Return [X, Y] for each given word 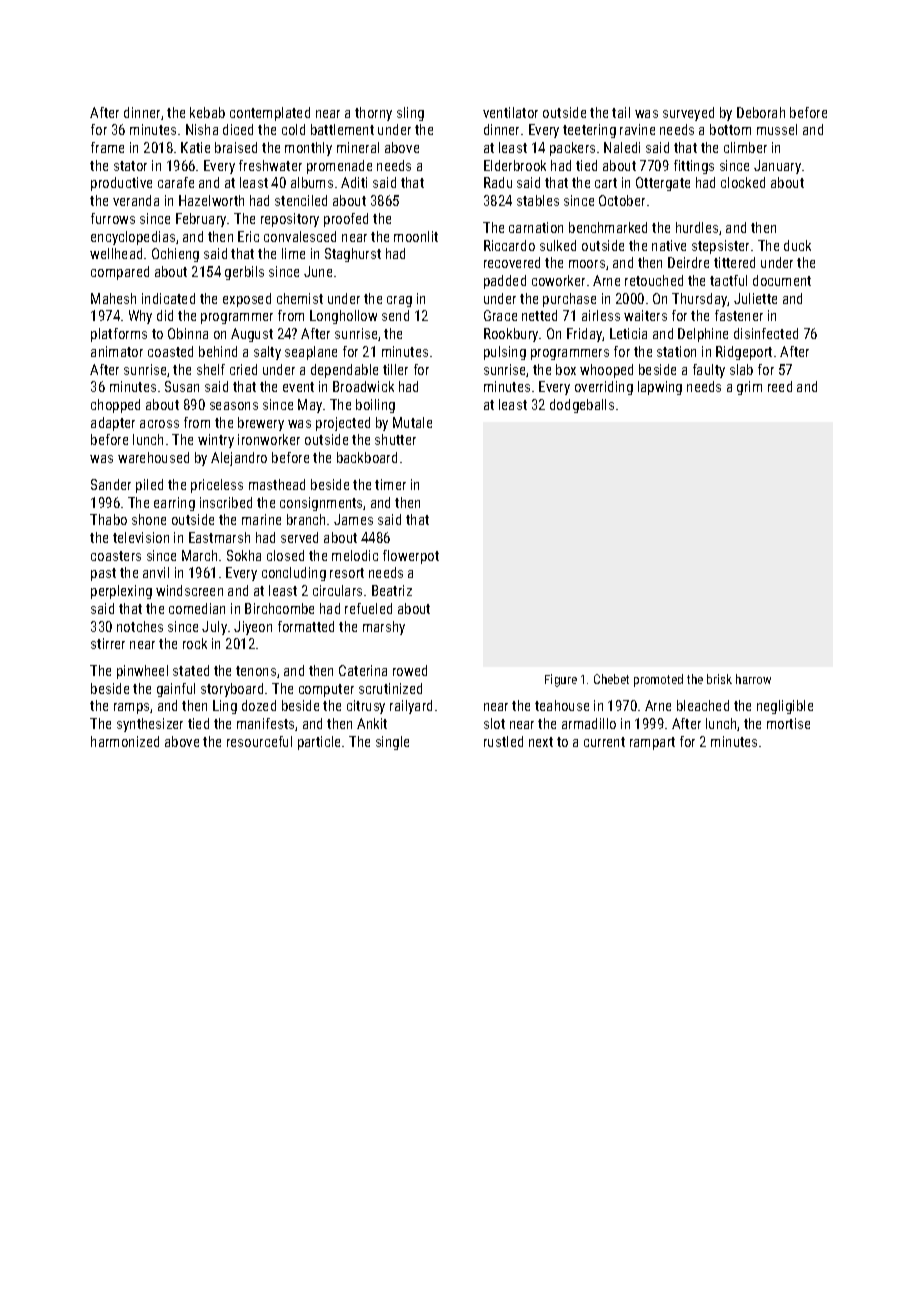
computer [326, 690]
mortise [788, 723]
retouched [654, 280]
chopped [115, 406]
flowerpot [411, 557]
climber [745, 147]
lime [293, 253]
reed [780, 386]
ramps [131, 708]
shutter [395, 439]
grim [749, 388]
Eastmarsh [219, 537]
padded [505, 282]
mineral [358, 147]
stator [130, 166]
